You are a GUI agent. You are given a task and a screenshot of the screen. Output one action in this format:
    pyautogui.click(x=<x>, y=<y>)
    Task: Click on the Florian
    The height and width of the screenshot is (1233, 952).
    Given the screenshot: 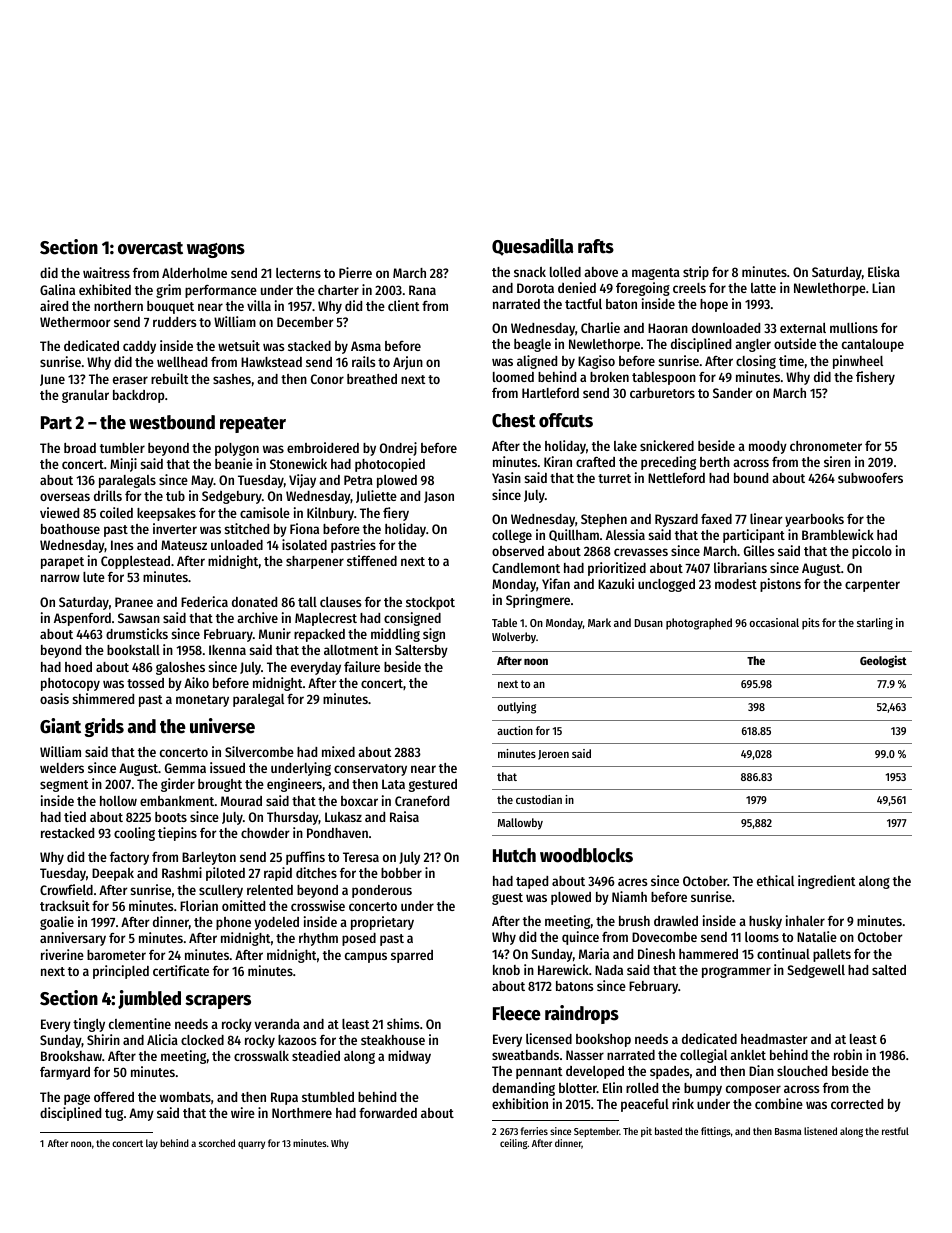 What is the action you would take?
    pyautogui.click(x=199, y=905)
